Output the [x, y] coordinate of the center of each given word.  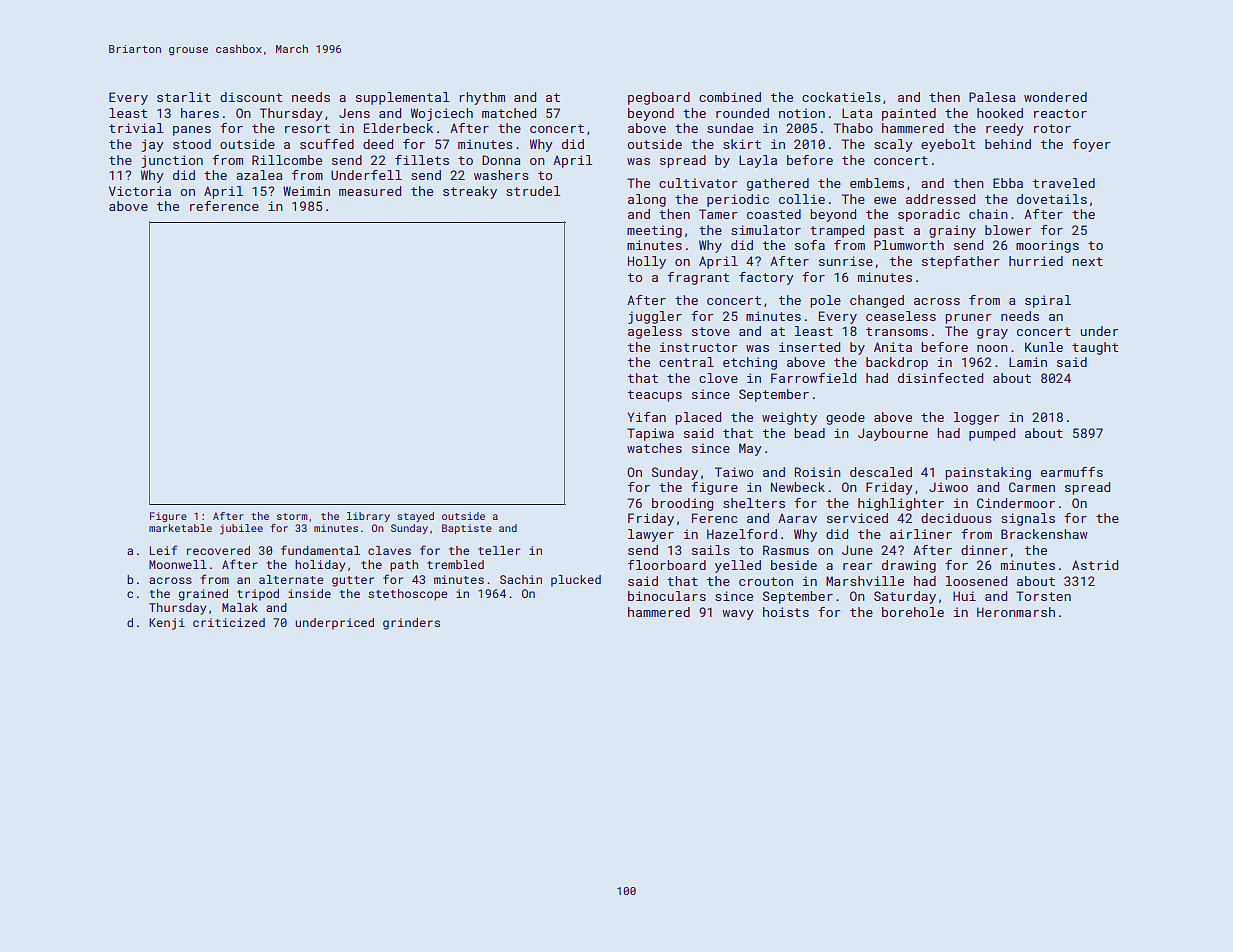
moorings [1047, 246]
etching [750, 363]
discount [251, 97]
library [368, 517]
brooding [682, 504]
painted [909, 114]
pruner [968, 319]
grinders [411, 624]
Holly [647, 262]
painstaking [988, 473]
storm [292, 516]
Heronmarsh [1016, 612]
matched [509, 113]
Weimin [306, 191]
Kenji [167, 624]
